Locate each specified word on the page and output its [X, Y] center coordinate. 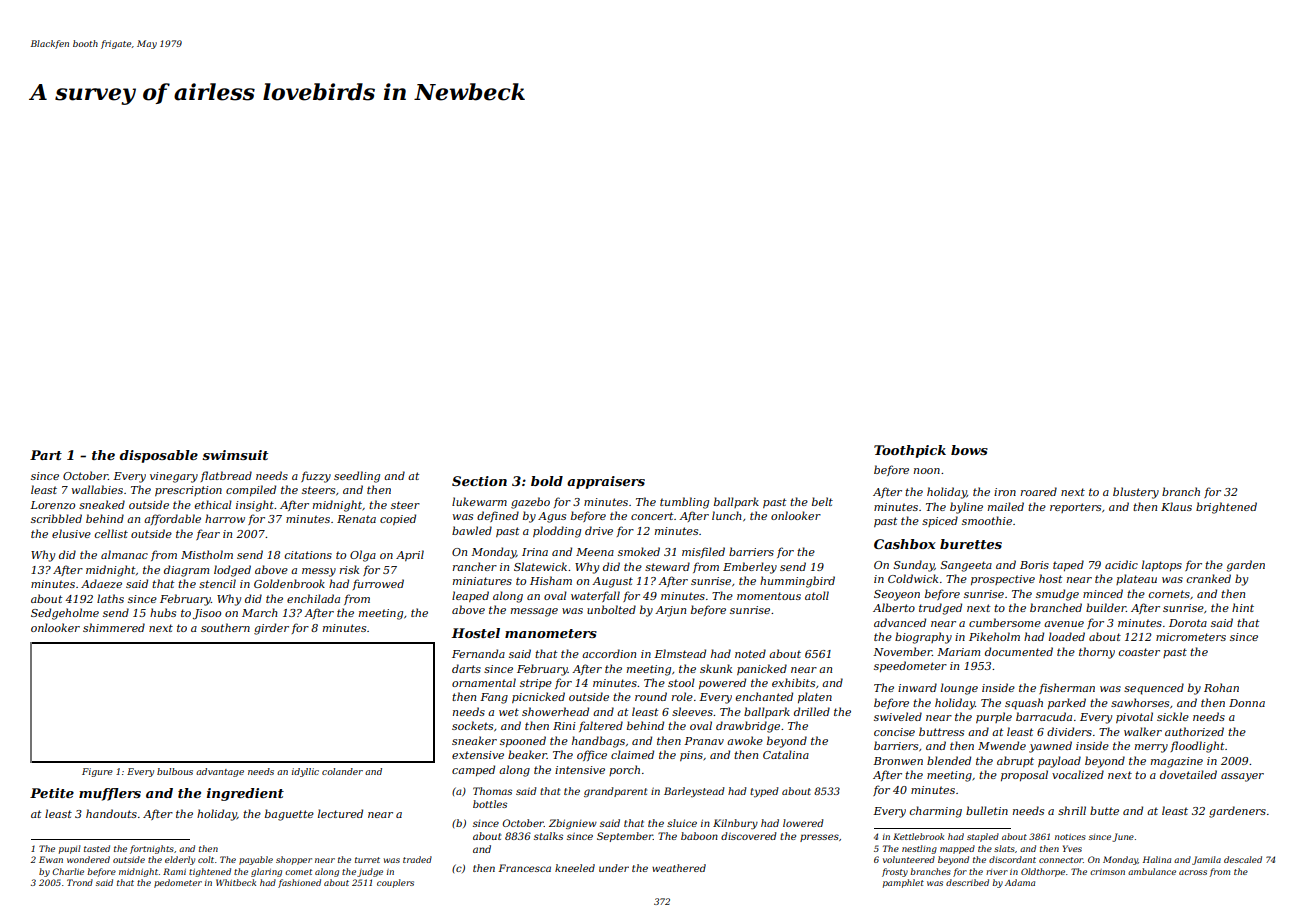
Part [46, 455]
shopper [294, 860]
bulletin [987, 810]
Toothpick [910, 451]
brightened [1226, 508]
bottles [490, 804]
